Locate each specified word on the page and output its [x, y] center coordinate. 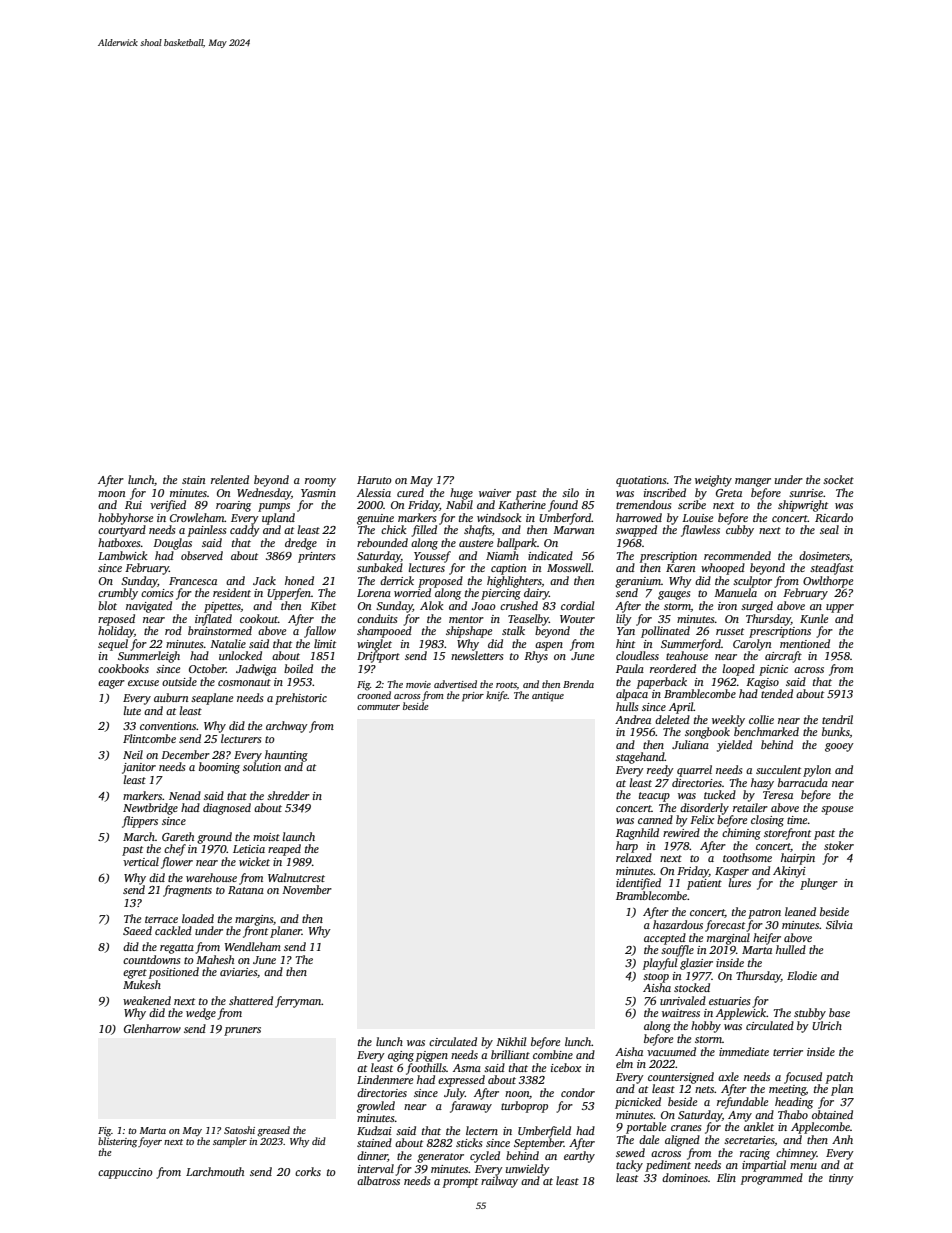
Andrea [633, 719]
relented [230, 479]
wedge [201, 1014]
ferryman [298, 1002]
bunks [836, 732]
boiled [298, 668]
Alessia [374, 492]
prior [473, 697]
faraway [471, 1107]
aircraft [783, 657]
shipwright [803, 506]
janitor [139, 768]
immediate [744, 1051]
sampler [230, 1142]
